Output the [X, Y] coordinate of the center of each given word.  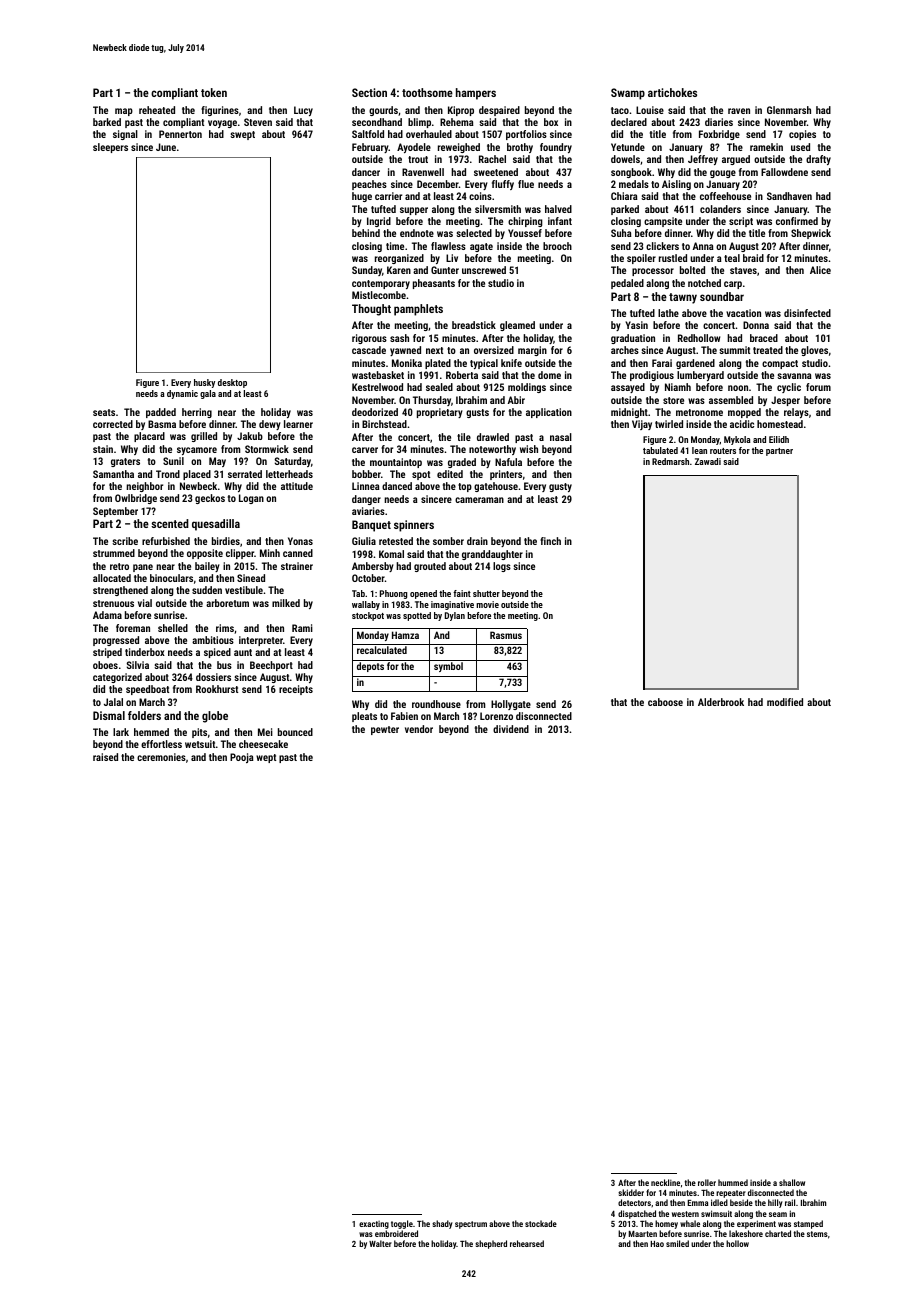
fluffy [503, 185]
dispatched [637, 1214]
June [166, 147]
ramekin [766, 147]
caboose [665, 702]
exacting [374, 1225]
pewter [385, 730]
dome [549, 375]
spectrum [471, 1225]
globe [215, 717]
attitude [297, 486]
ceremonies [161, 757]
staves [743, 270]
